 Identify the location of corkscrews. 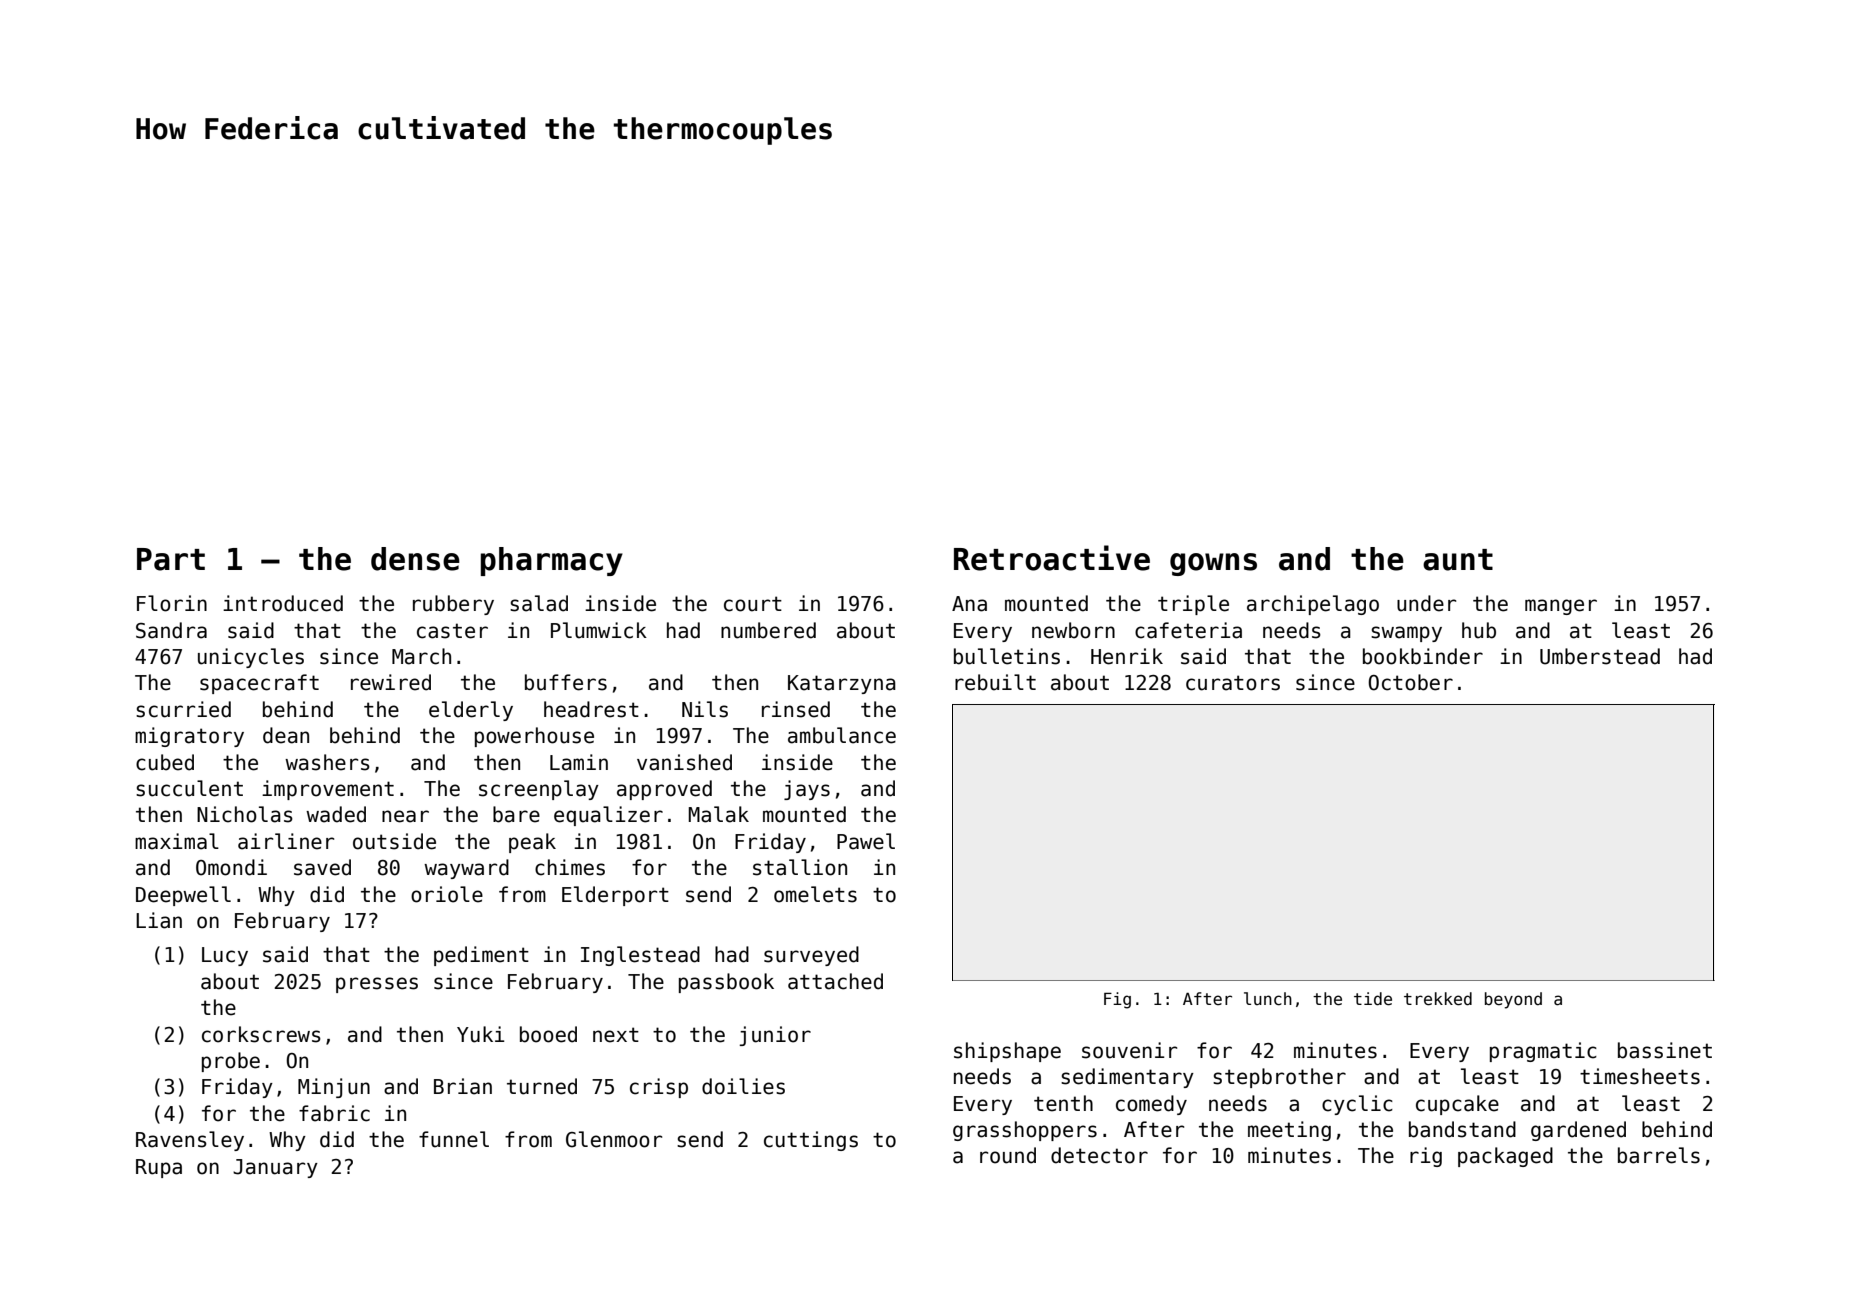
(261, 1034).
